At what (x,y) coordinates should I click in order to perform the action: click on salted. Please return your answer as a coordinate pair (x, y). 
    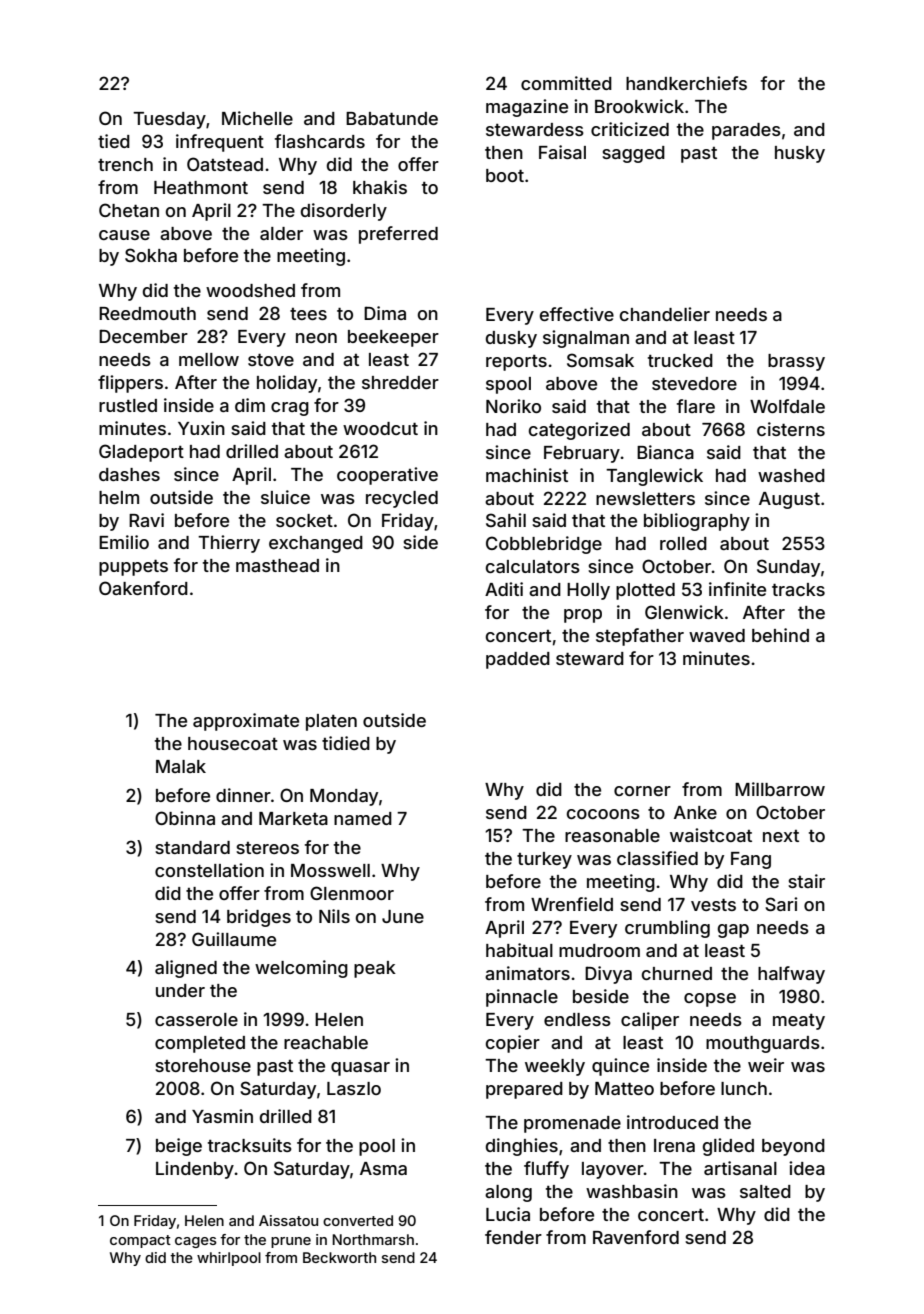
    Looking at the image, I should click on (765, 1191).
